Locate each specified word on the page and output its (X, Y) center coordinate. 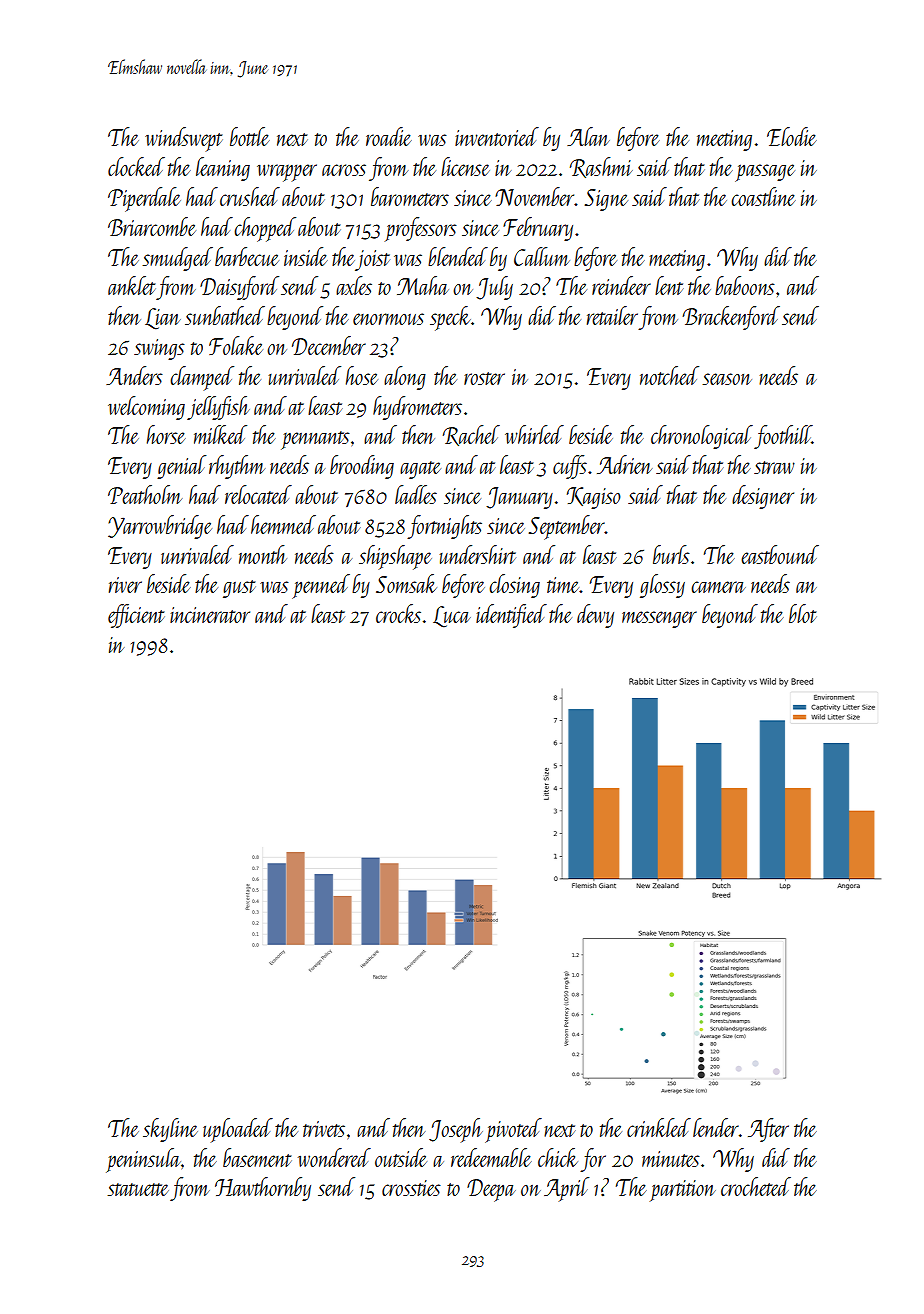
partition (683, 1191)
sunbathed (225, 315)
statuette (138, 1189)
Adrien (624, 464)
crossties (411, 1188)
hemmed (283, 524)
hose (362, 375)
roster (484, 378)
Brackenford (731, 318)
